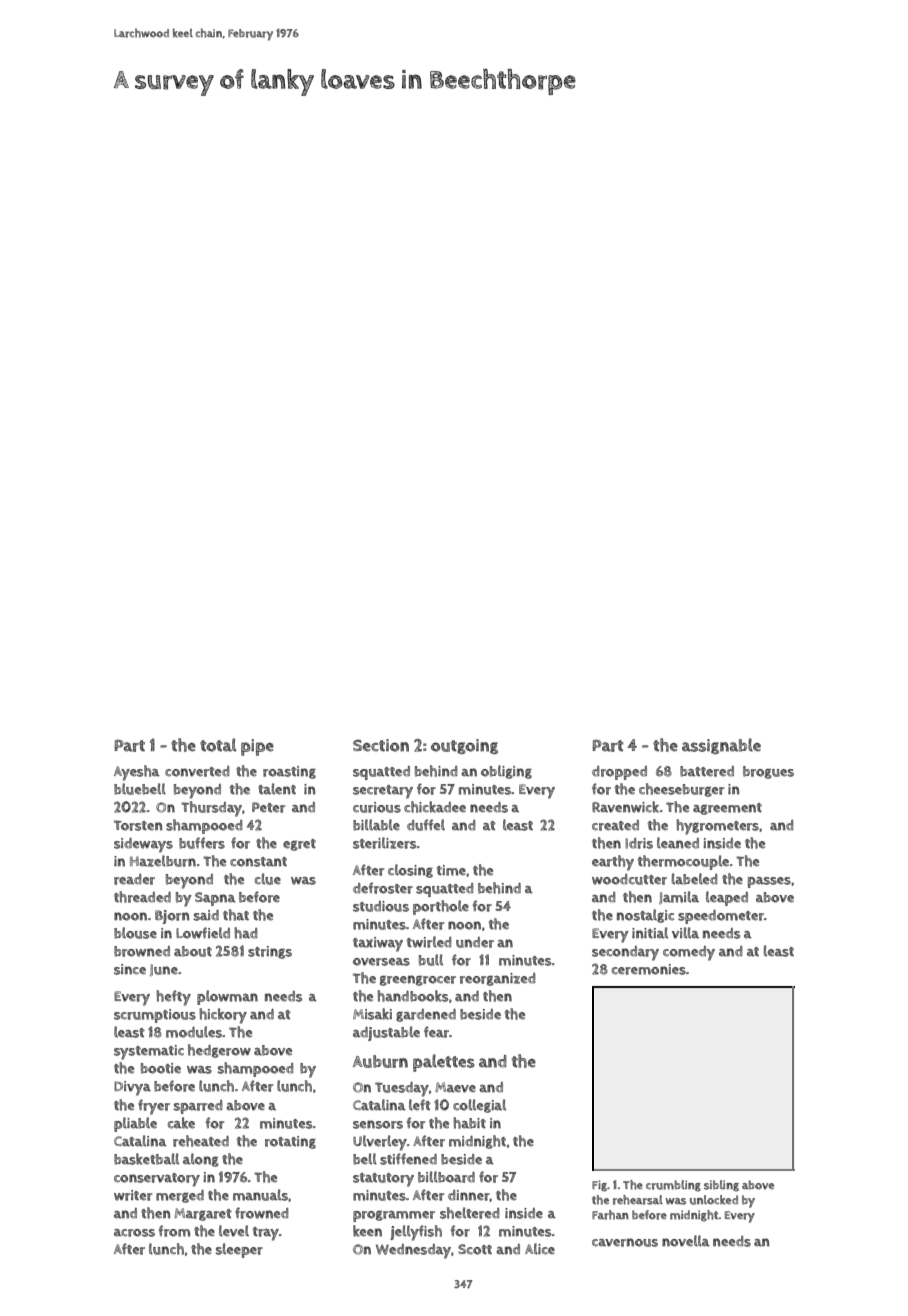 This page has height=1316, width=908. What do you see at coordinates (203, 1214) in the page?
I see `Margaret` at bounding box center [203, 1214].
